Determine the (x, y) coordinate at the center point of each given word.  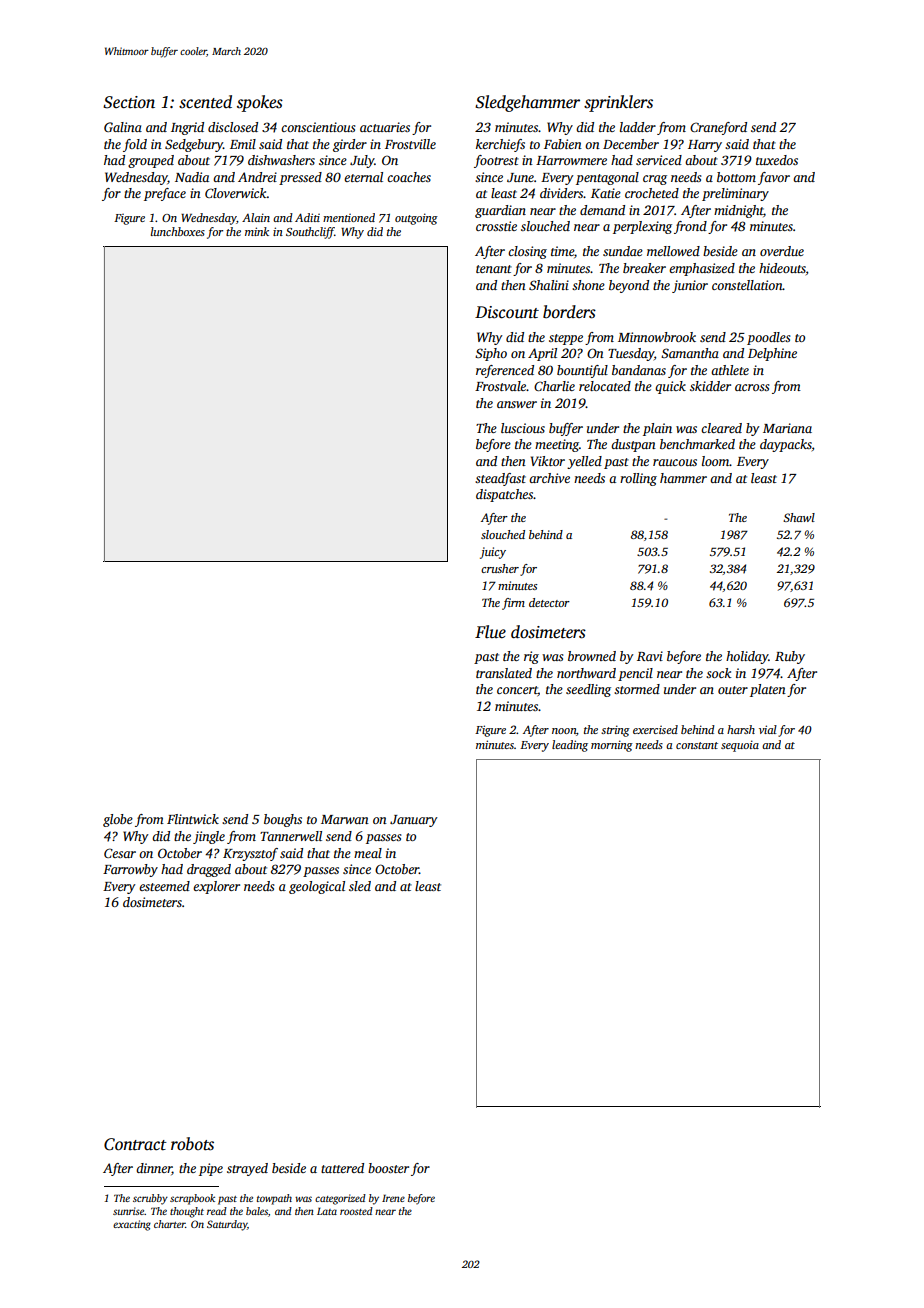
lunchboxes (178, 231)
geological (317, 887)
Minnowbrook (657, 337)
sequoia (740, 746)
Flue (490, 632)
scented (205, 102)
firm (513, 604)
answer (517, 404)
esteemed (164, 886)
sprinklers (618, 103)
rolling (638, 479)
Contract (135, 1144)
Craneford (718, 128)
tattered (342, 1168)
